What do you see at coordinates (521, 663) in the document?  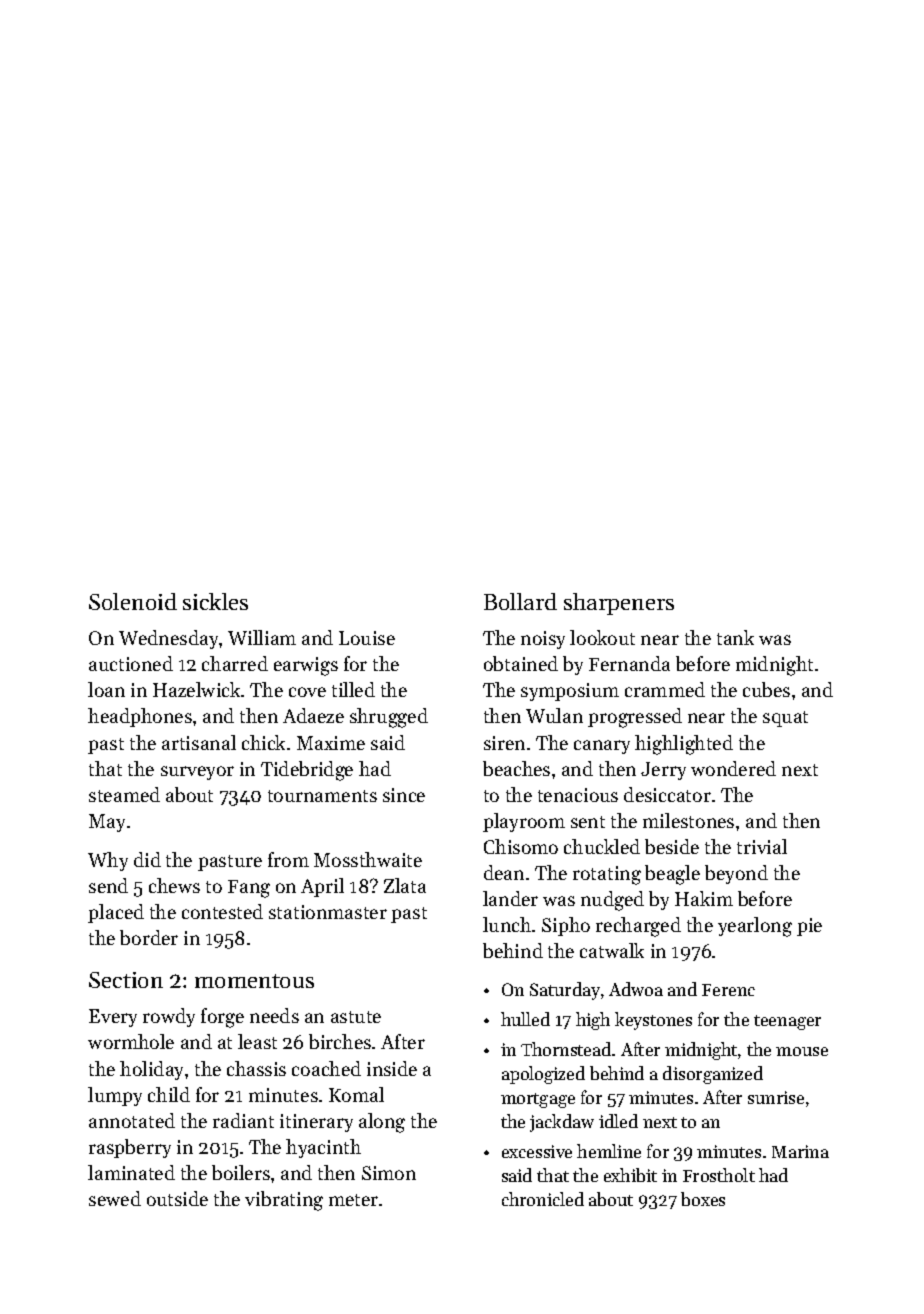 I see `obtained` at bounding box center [521, 663].
